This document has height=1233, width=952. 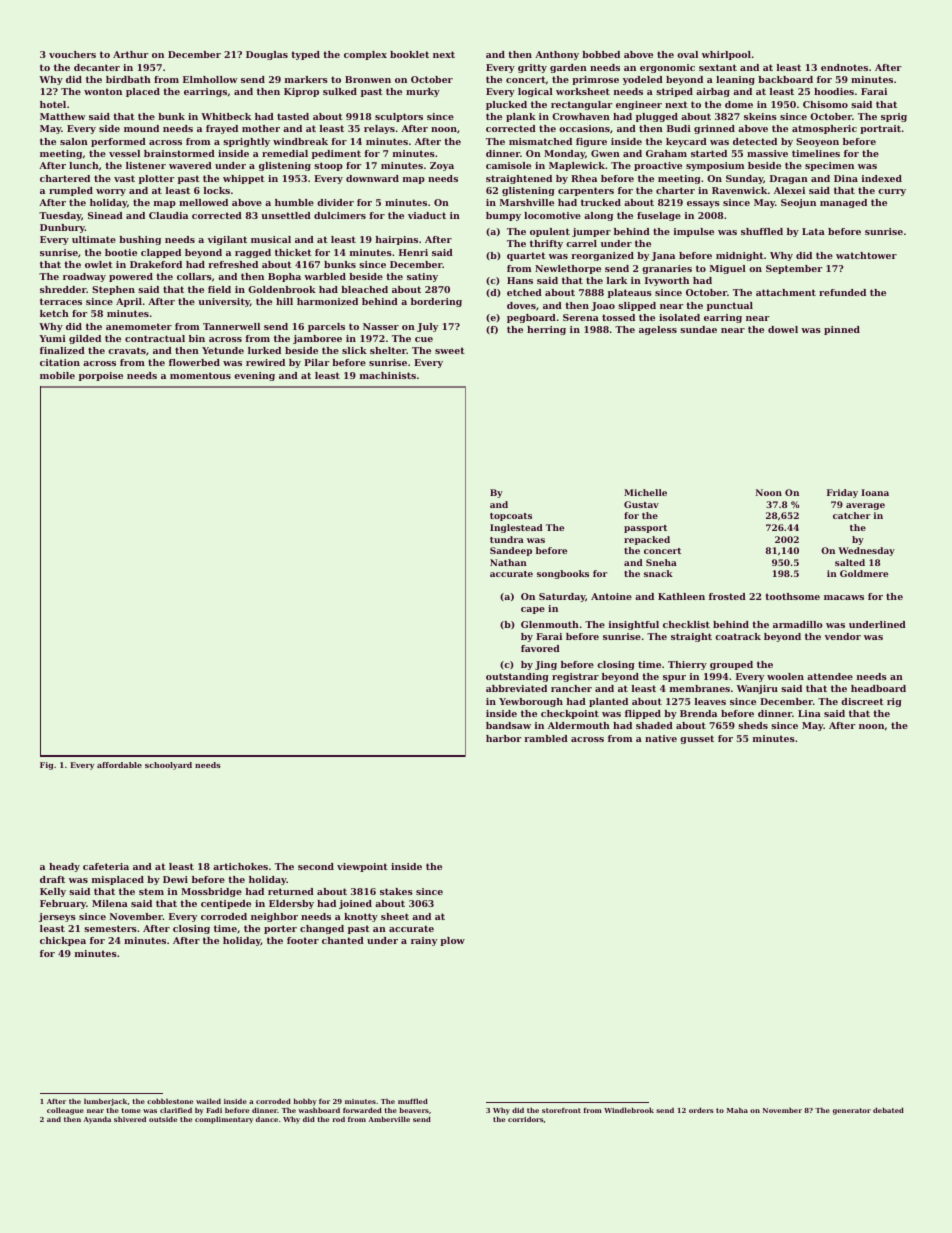 What do you see at coordinates (119, 765) in the document?
I see `affordable` at bounding box center [119, 765].
